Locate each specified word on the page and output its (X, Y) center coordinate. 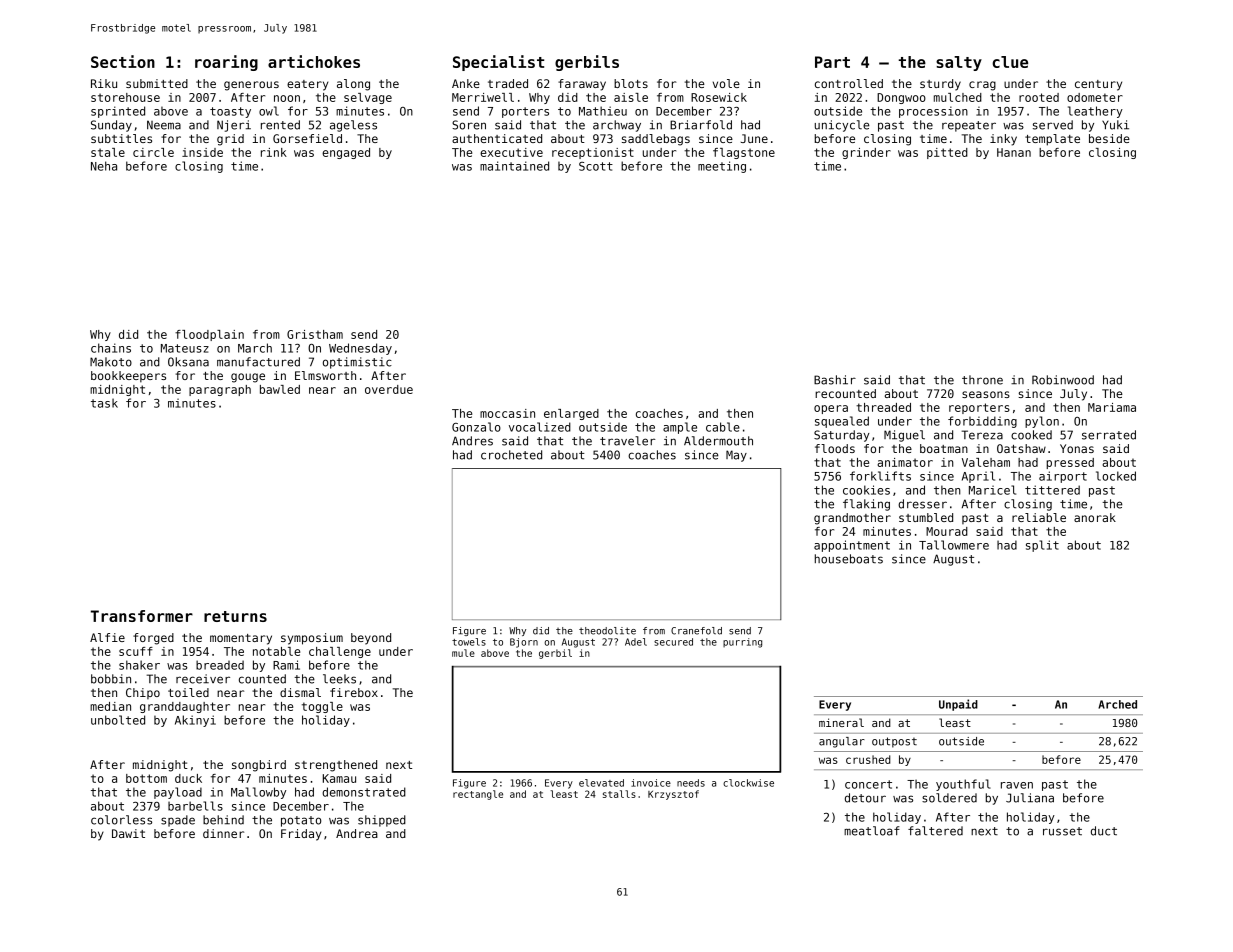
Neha (104, 166)
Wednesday (360, 349)
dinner (223, 833)
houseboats (849, 559)
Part (832, 62)
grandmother (852, 519)
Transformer (142, 616)
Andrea (357, 833)
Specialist (498, 63)
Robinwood (1063, 380)
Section (123, 61)
